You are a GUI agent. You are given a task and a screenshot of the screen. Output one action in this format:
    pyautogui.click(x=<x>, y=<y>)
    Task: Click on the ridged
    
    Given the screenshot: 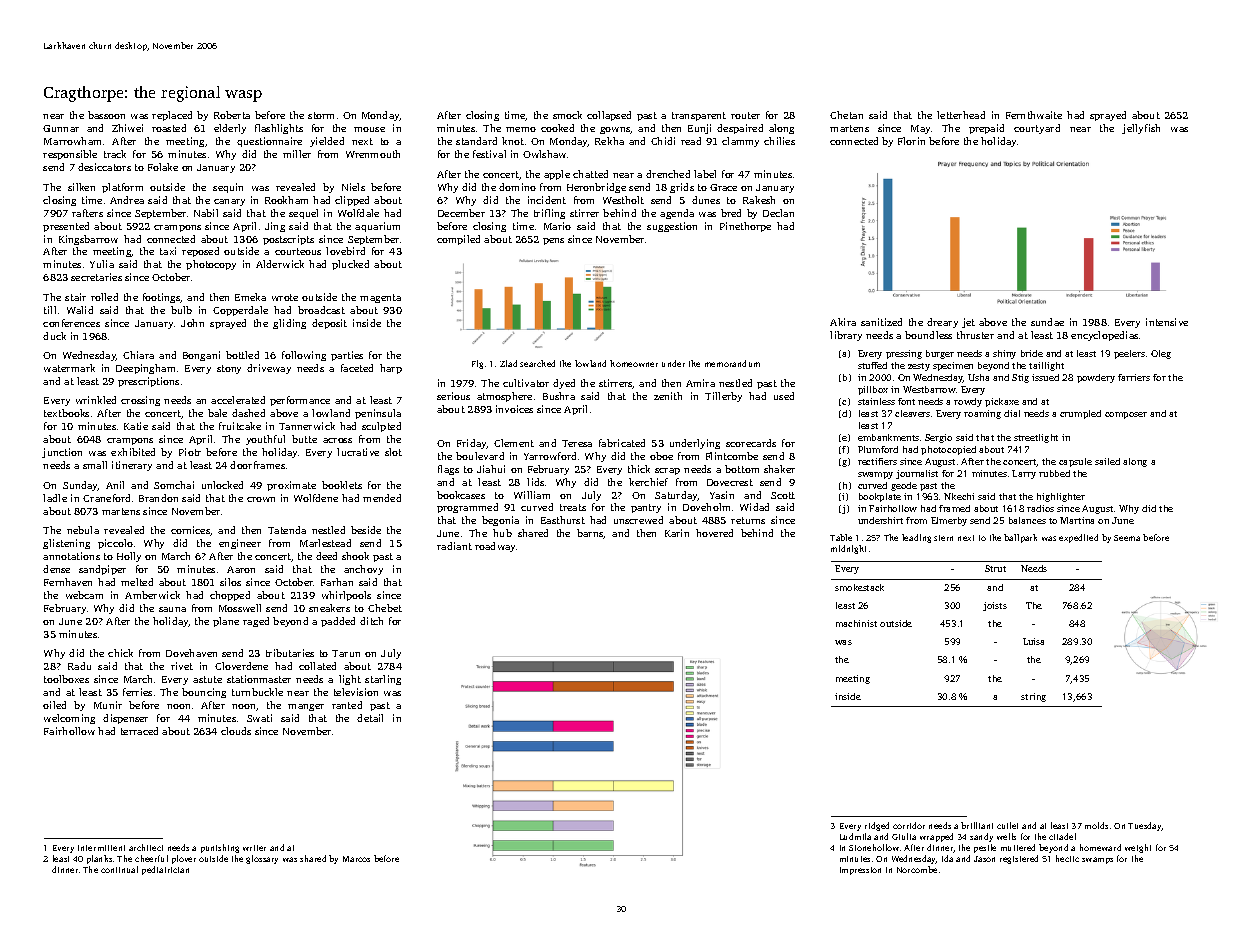 What is the action you would take?
    pyautogui.click(x=877, y=826)
